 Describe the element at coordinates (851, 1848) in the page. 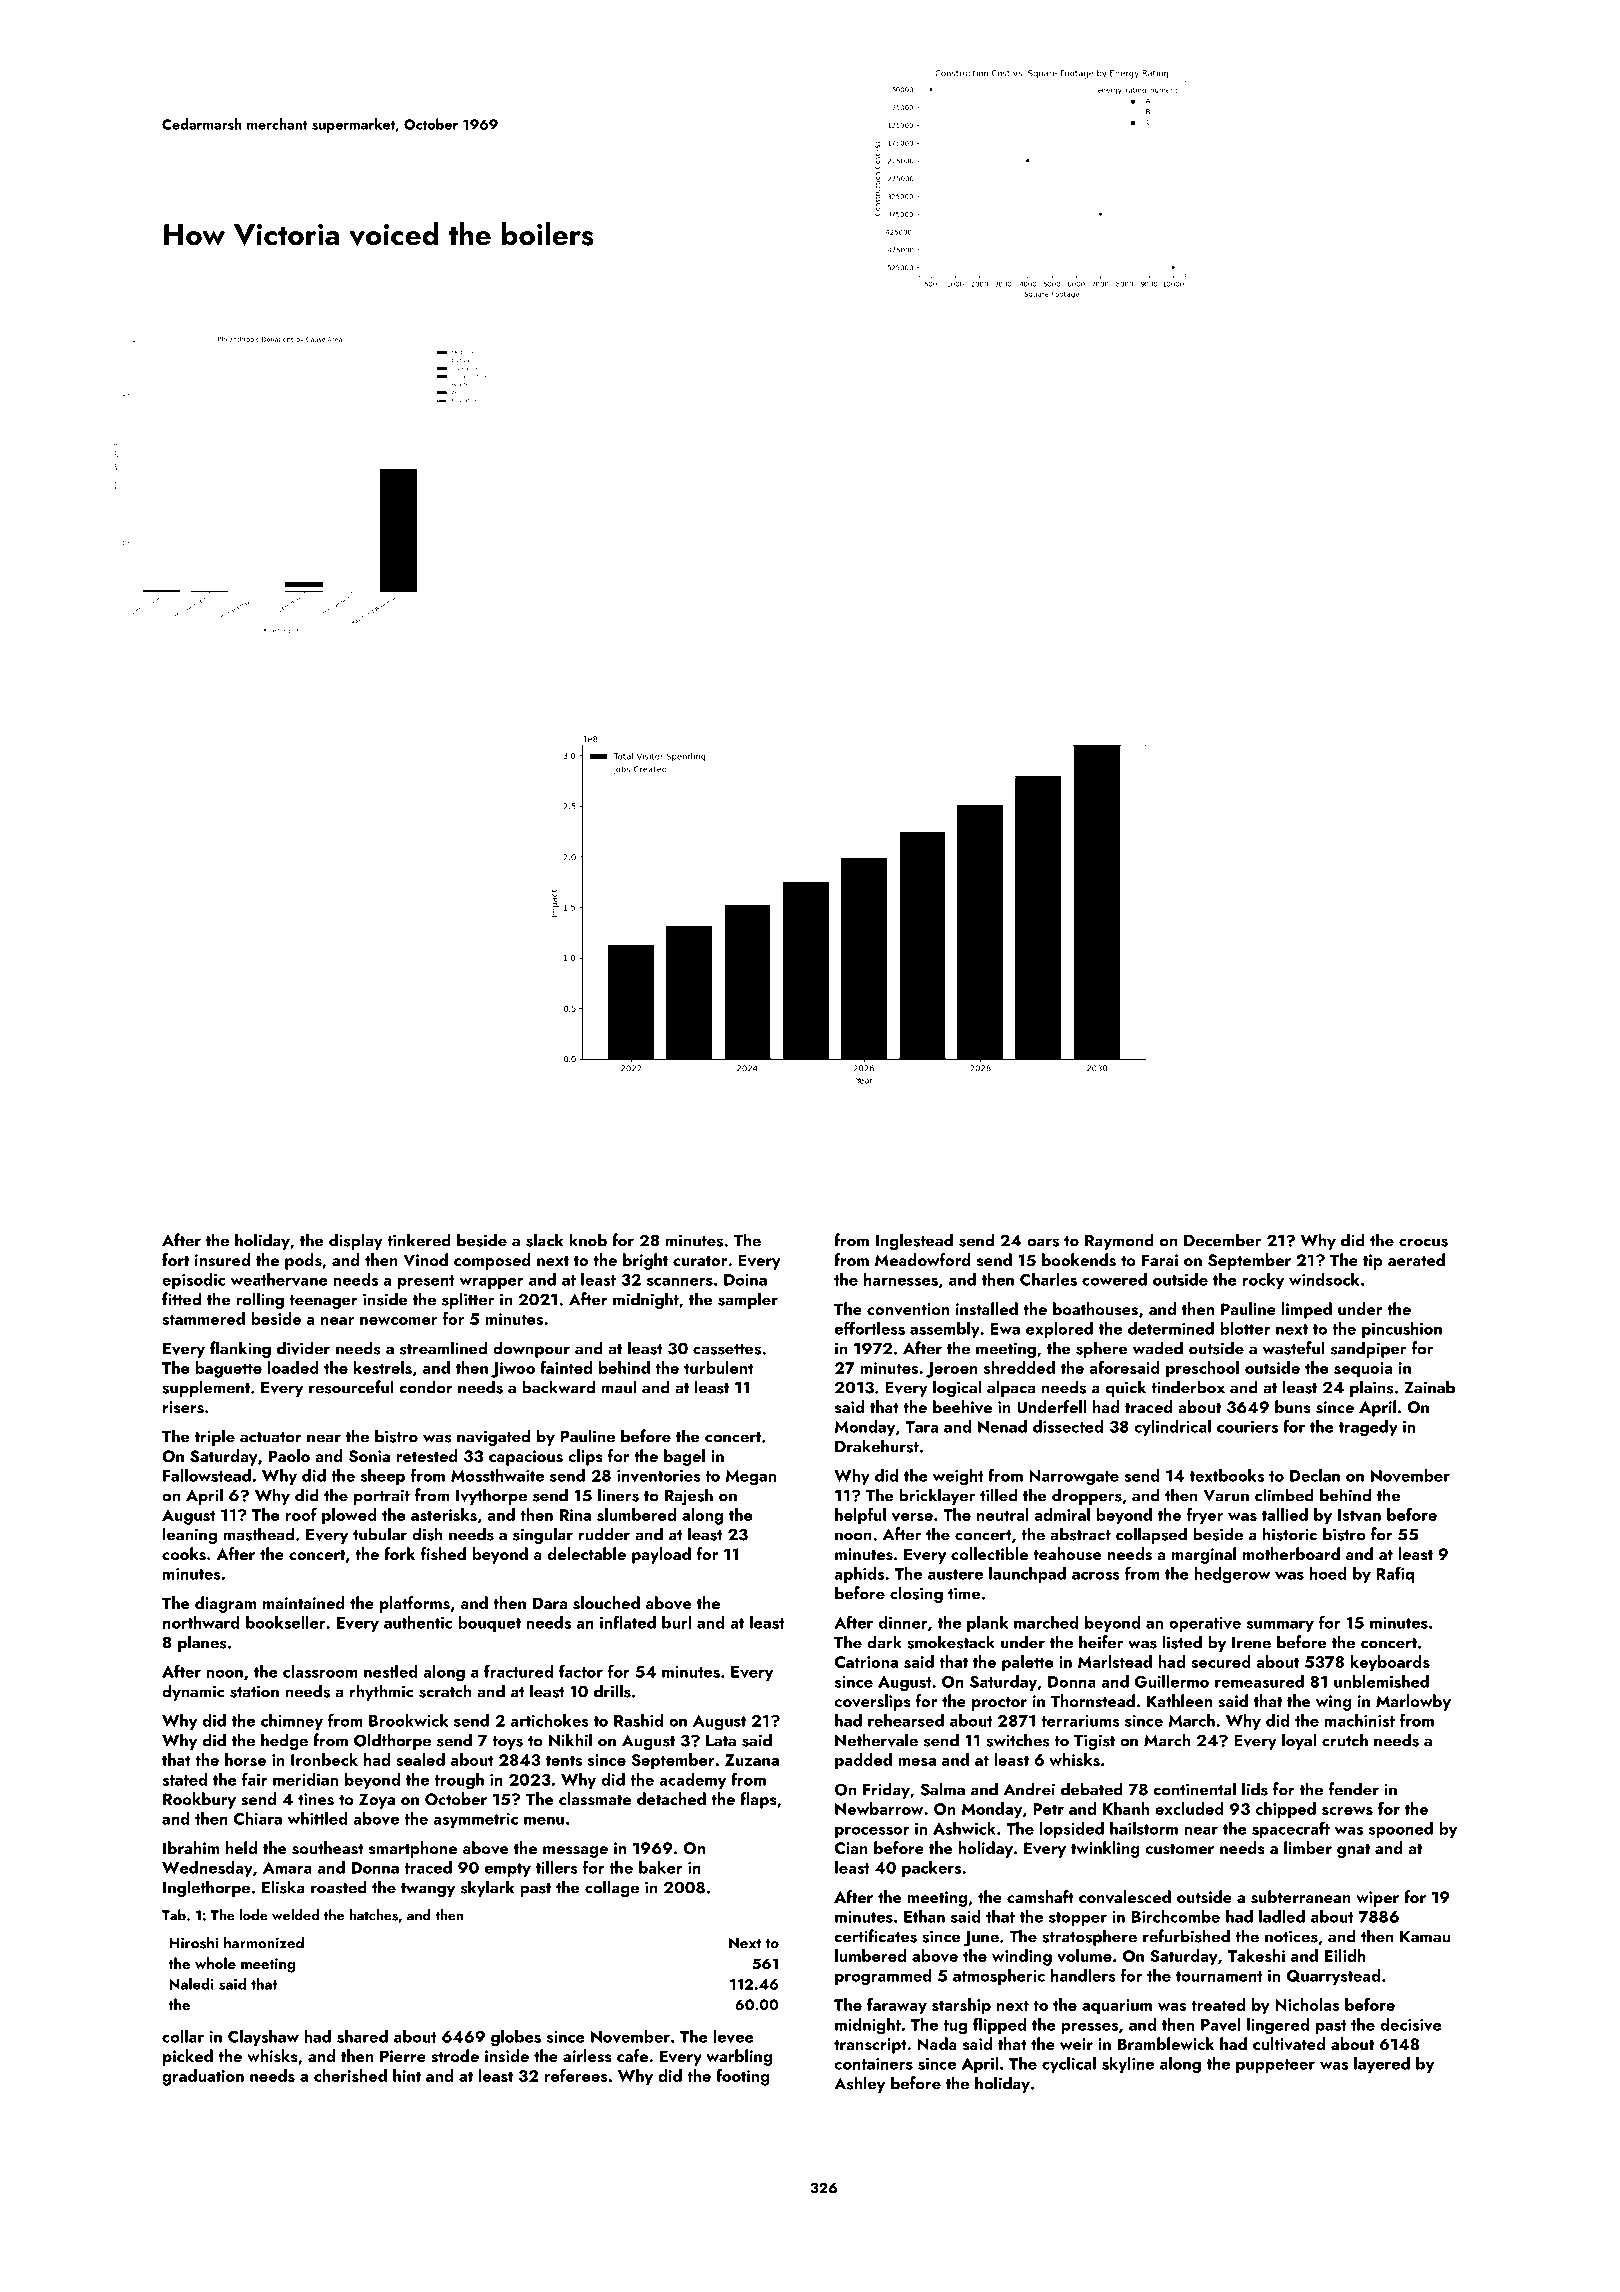

I see `Cian` at that location.
